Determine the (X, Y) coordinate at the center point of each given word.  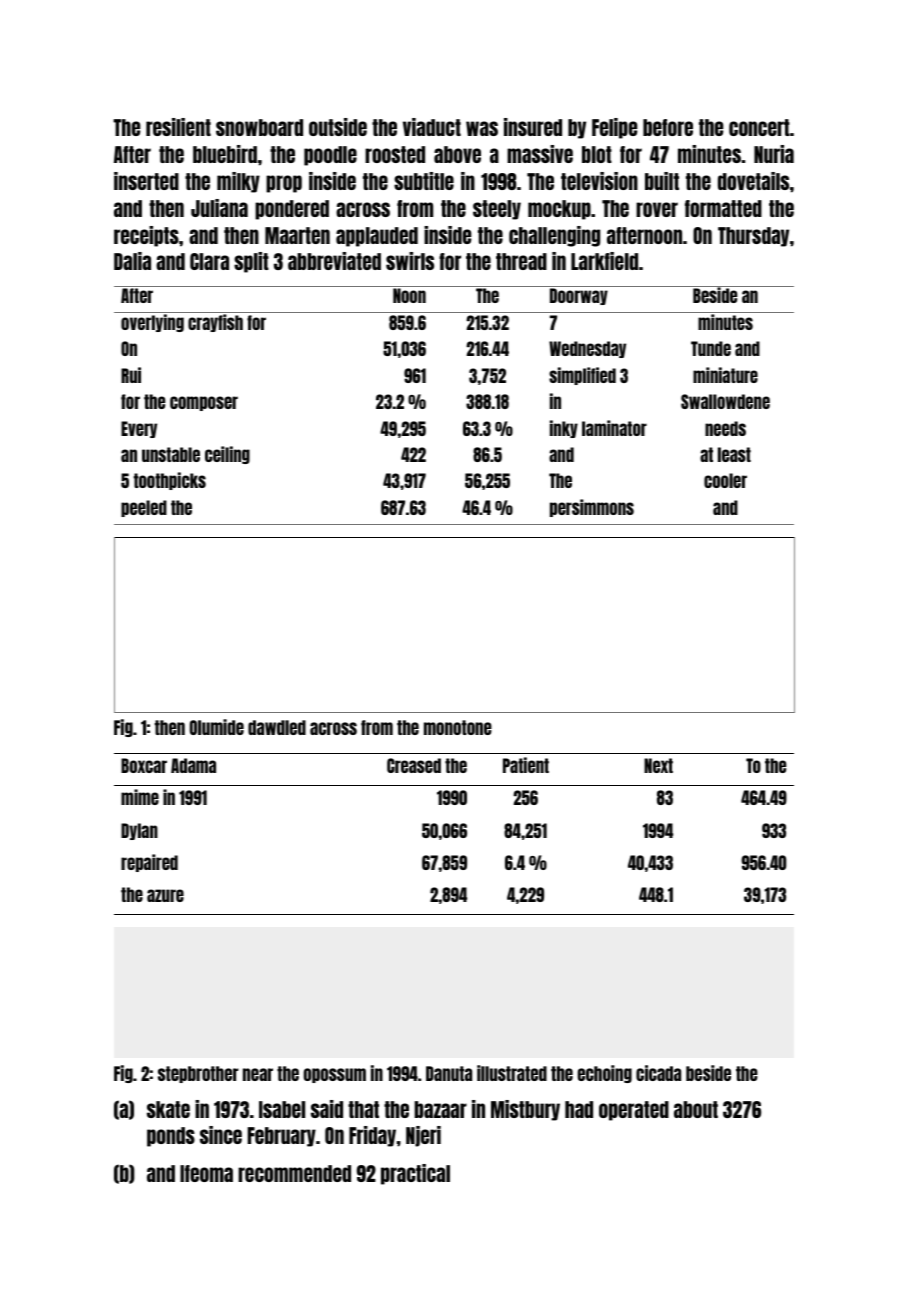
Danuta (449, 1073)
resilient (178, 127)
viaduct (432, 127)
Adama (193, 765)
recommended (294, 1173)
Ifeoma (206, 1173)
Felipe (614, 128)
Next (658, 765)
